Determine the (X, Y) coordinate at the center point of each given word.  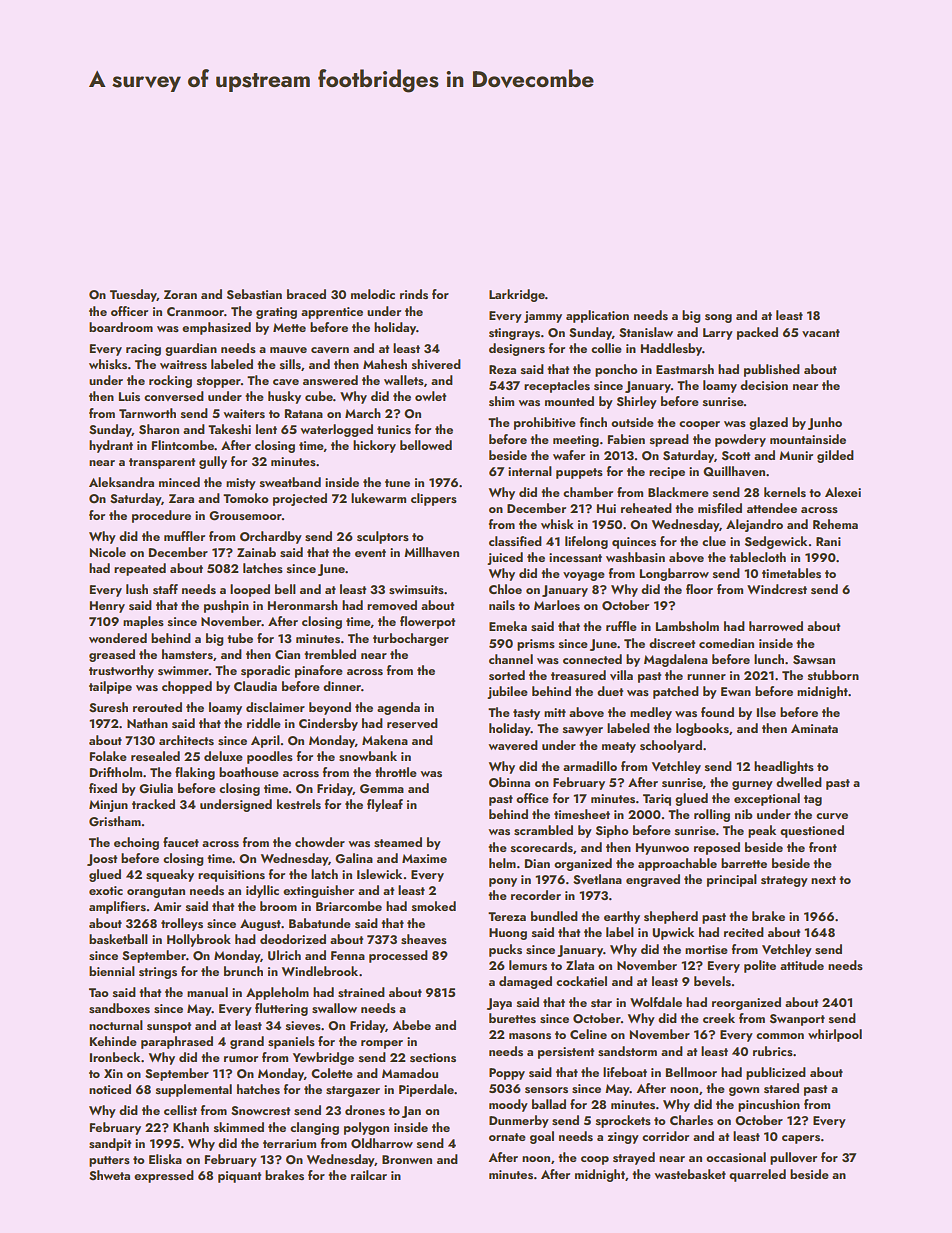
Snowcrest (260, 1110)
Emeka (508, 626)
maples (143, 622)
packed (757, 333)
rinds (414, 294)
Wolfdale (656, 1002)
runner (706, 677)
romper (382, 1044)
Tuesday (133, 295)
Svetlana (597, 879)
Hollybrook (199, 940)
